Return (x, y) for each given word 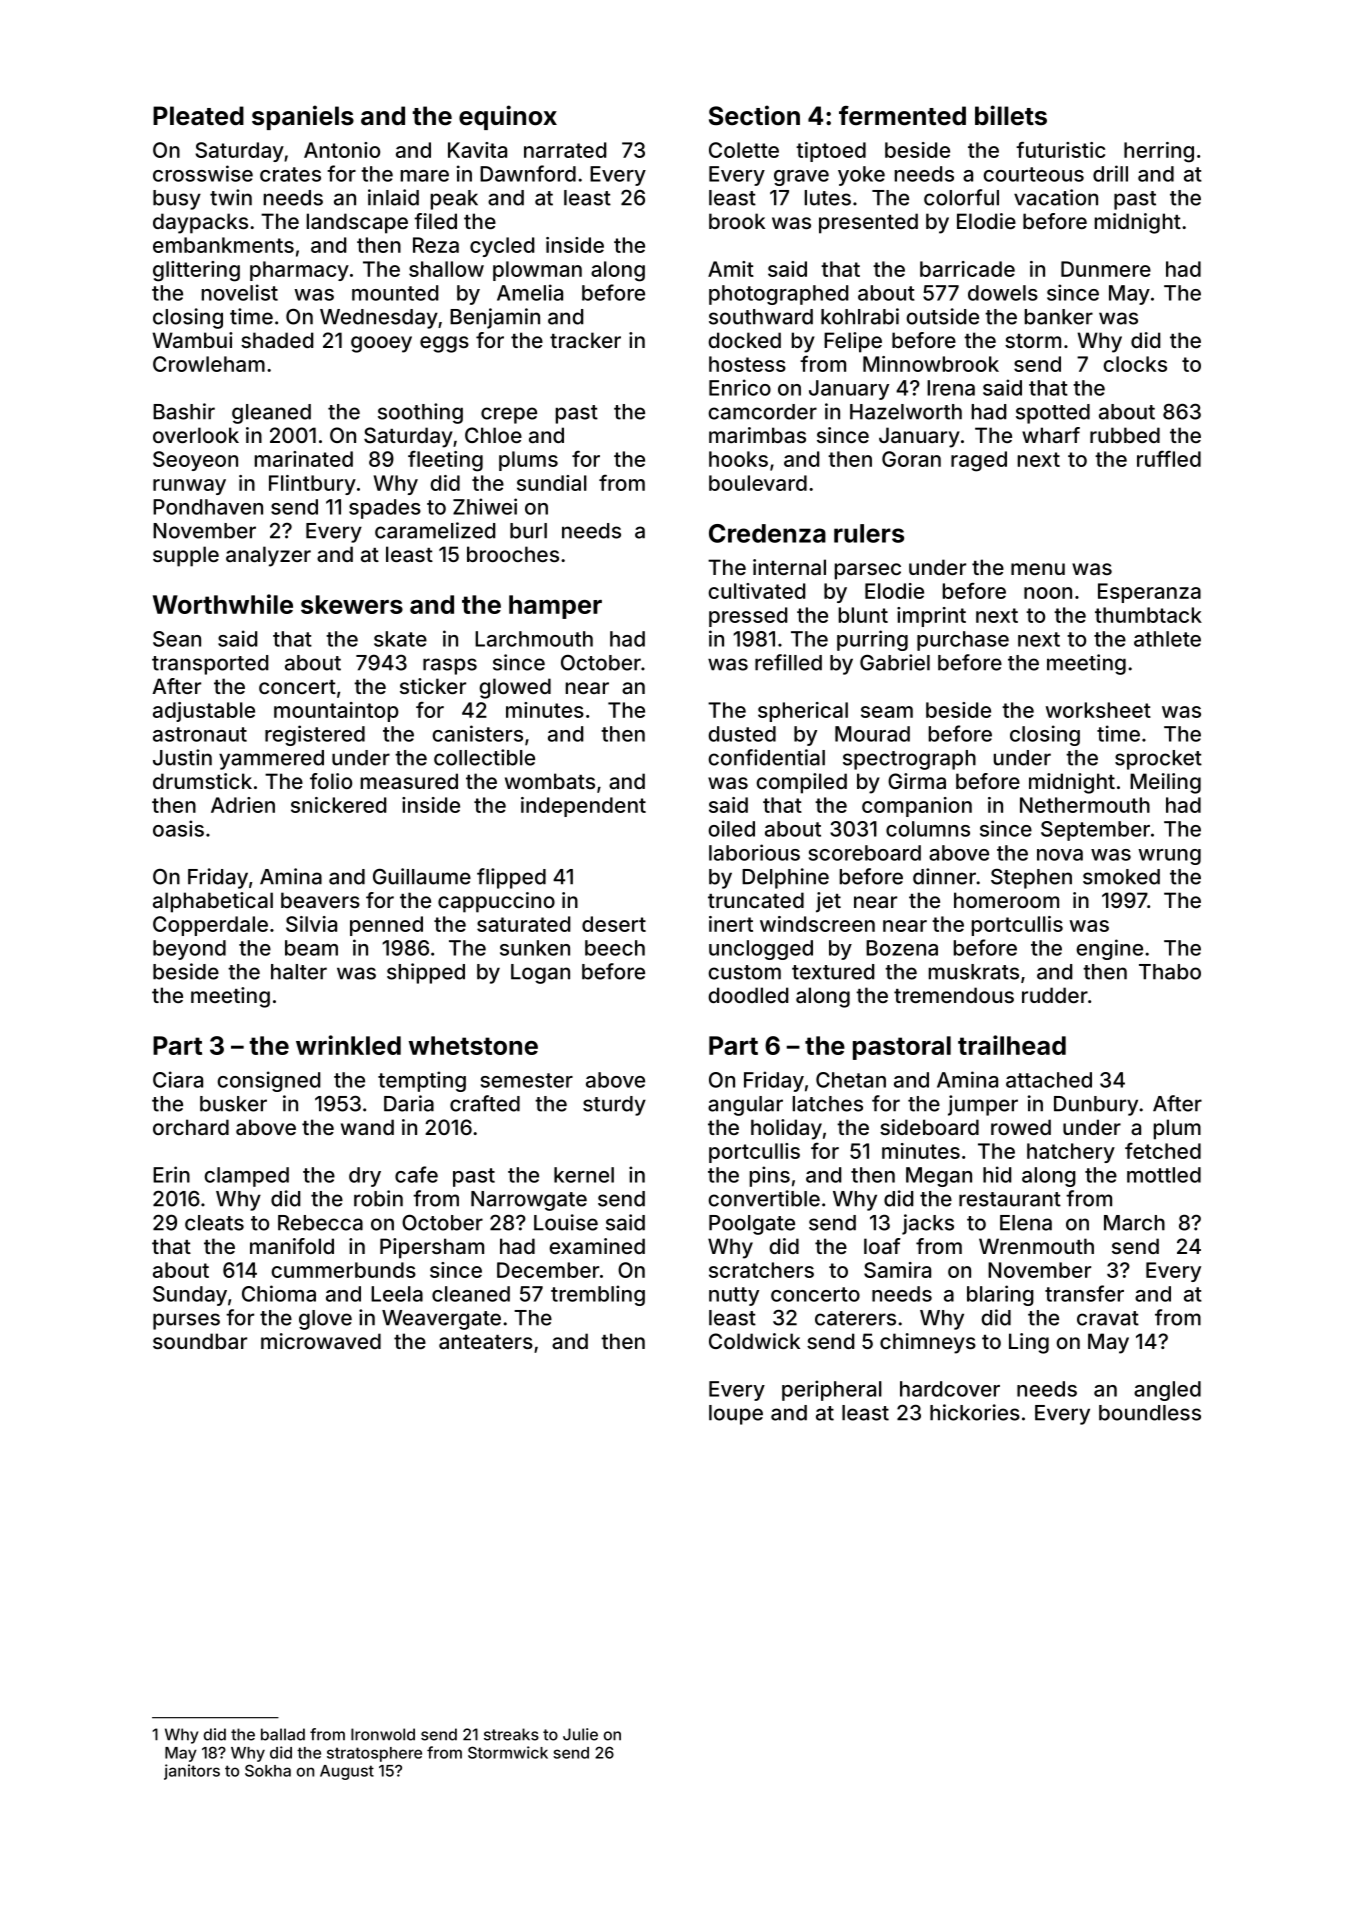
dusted (742, 734)
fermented (902, 116)
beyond (189, 950)
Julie (580, 1734)
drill (1110, 173)
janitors (192, 1772)
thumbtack (1148, 615)
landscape (357, 223)
